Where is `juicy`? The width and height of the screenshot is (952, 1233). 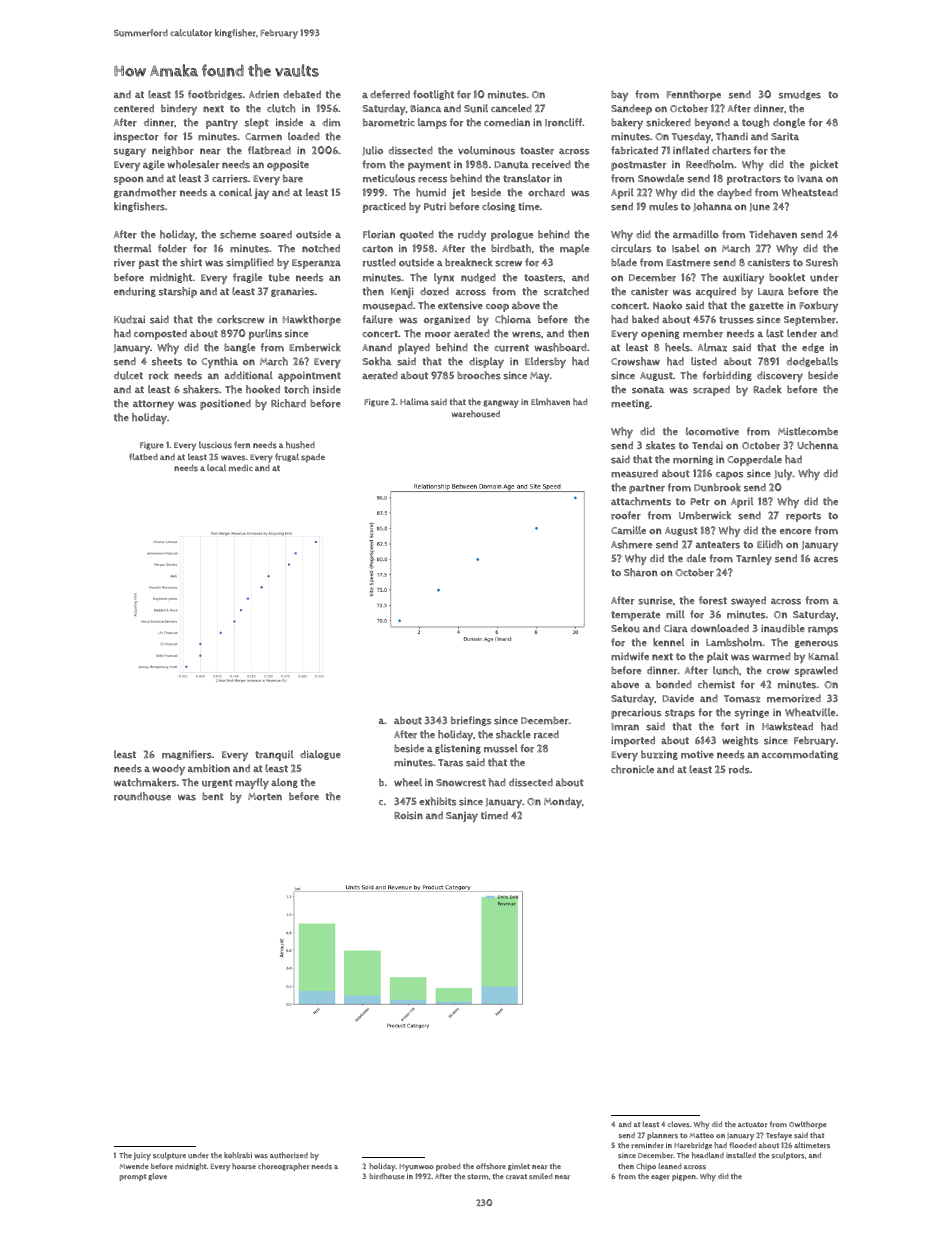
juicy is located at coordinates (142, 1156).
